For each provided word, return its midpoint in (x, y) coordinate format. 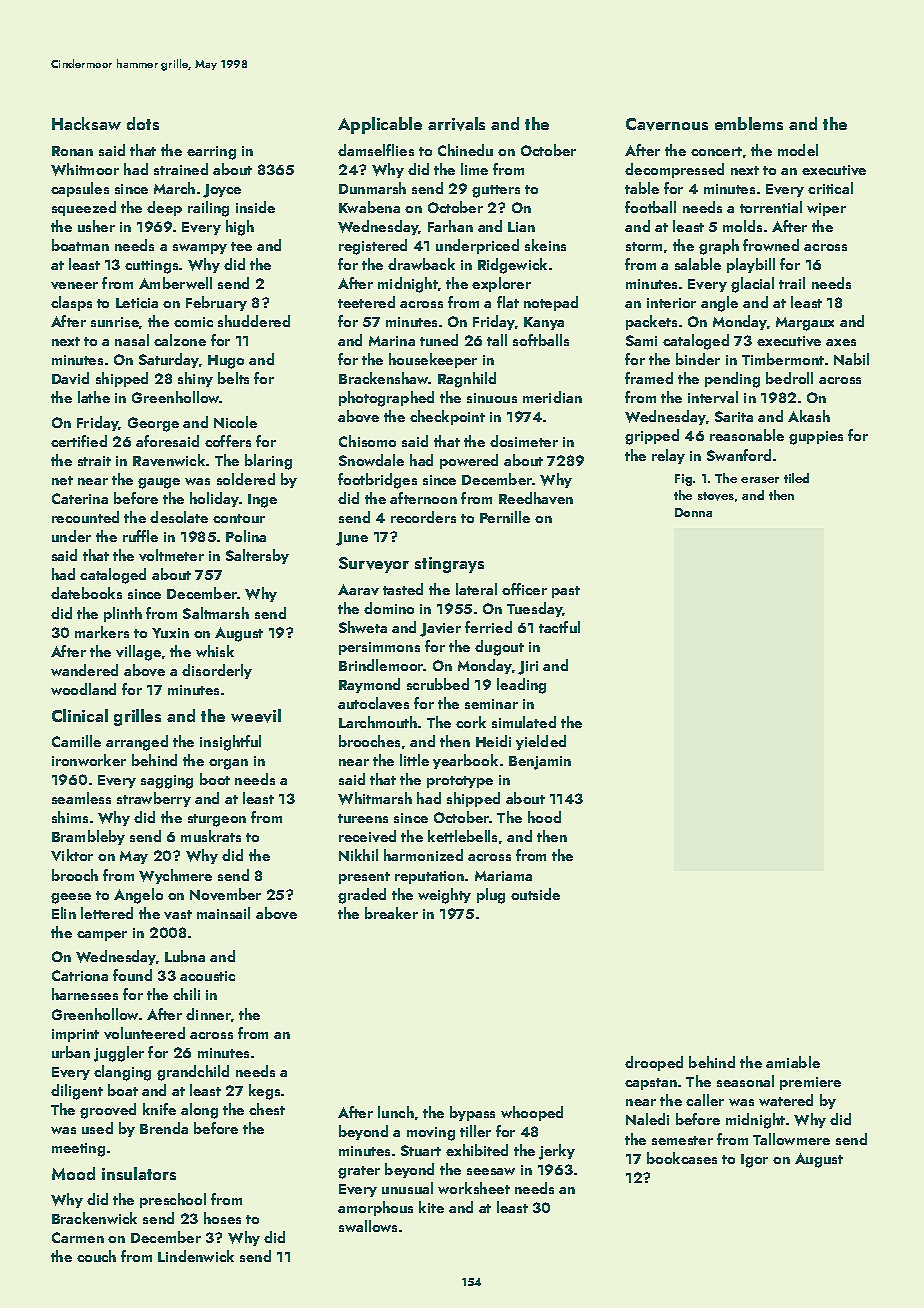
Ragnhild (467, 380)
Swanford (739, 455)
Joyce (222, 191)
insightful (230, 743)
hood (544, 817)
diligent (77, 1092)
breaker (391, 913)
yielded (541, 742)
